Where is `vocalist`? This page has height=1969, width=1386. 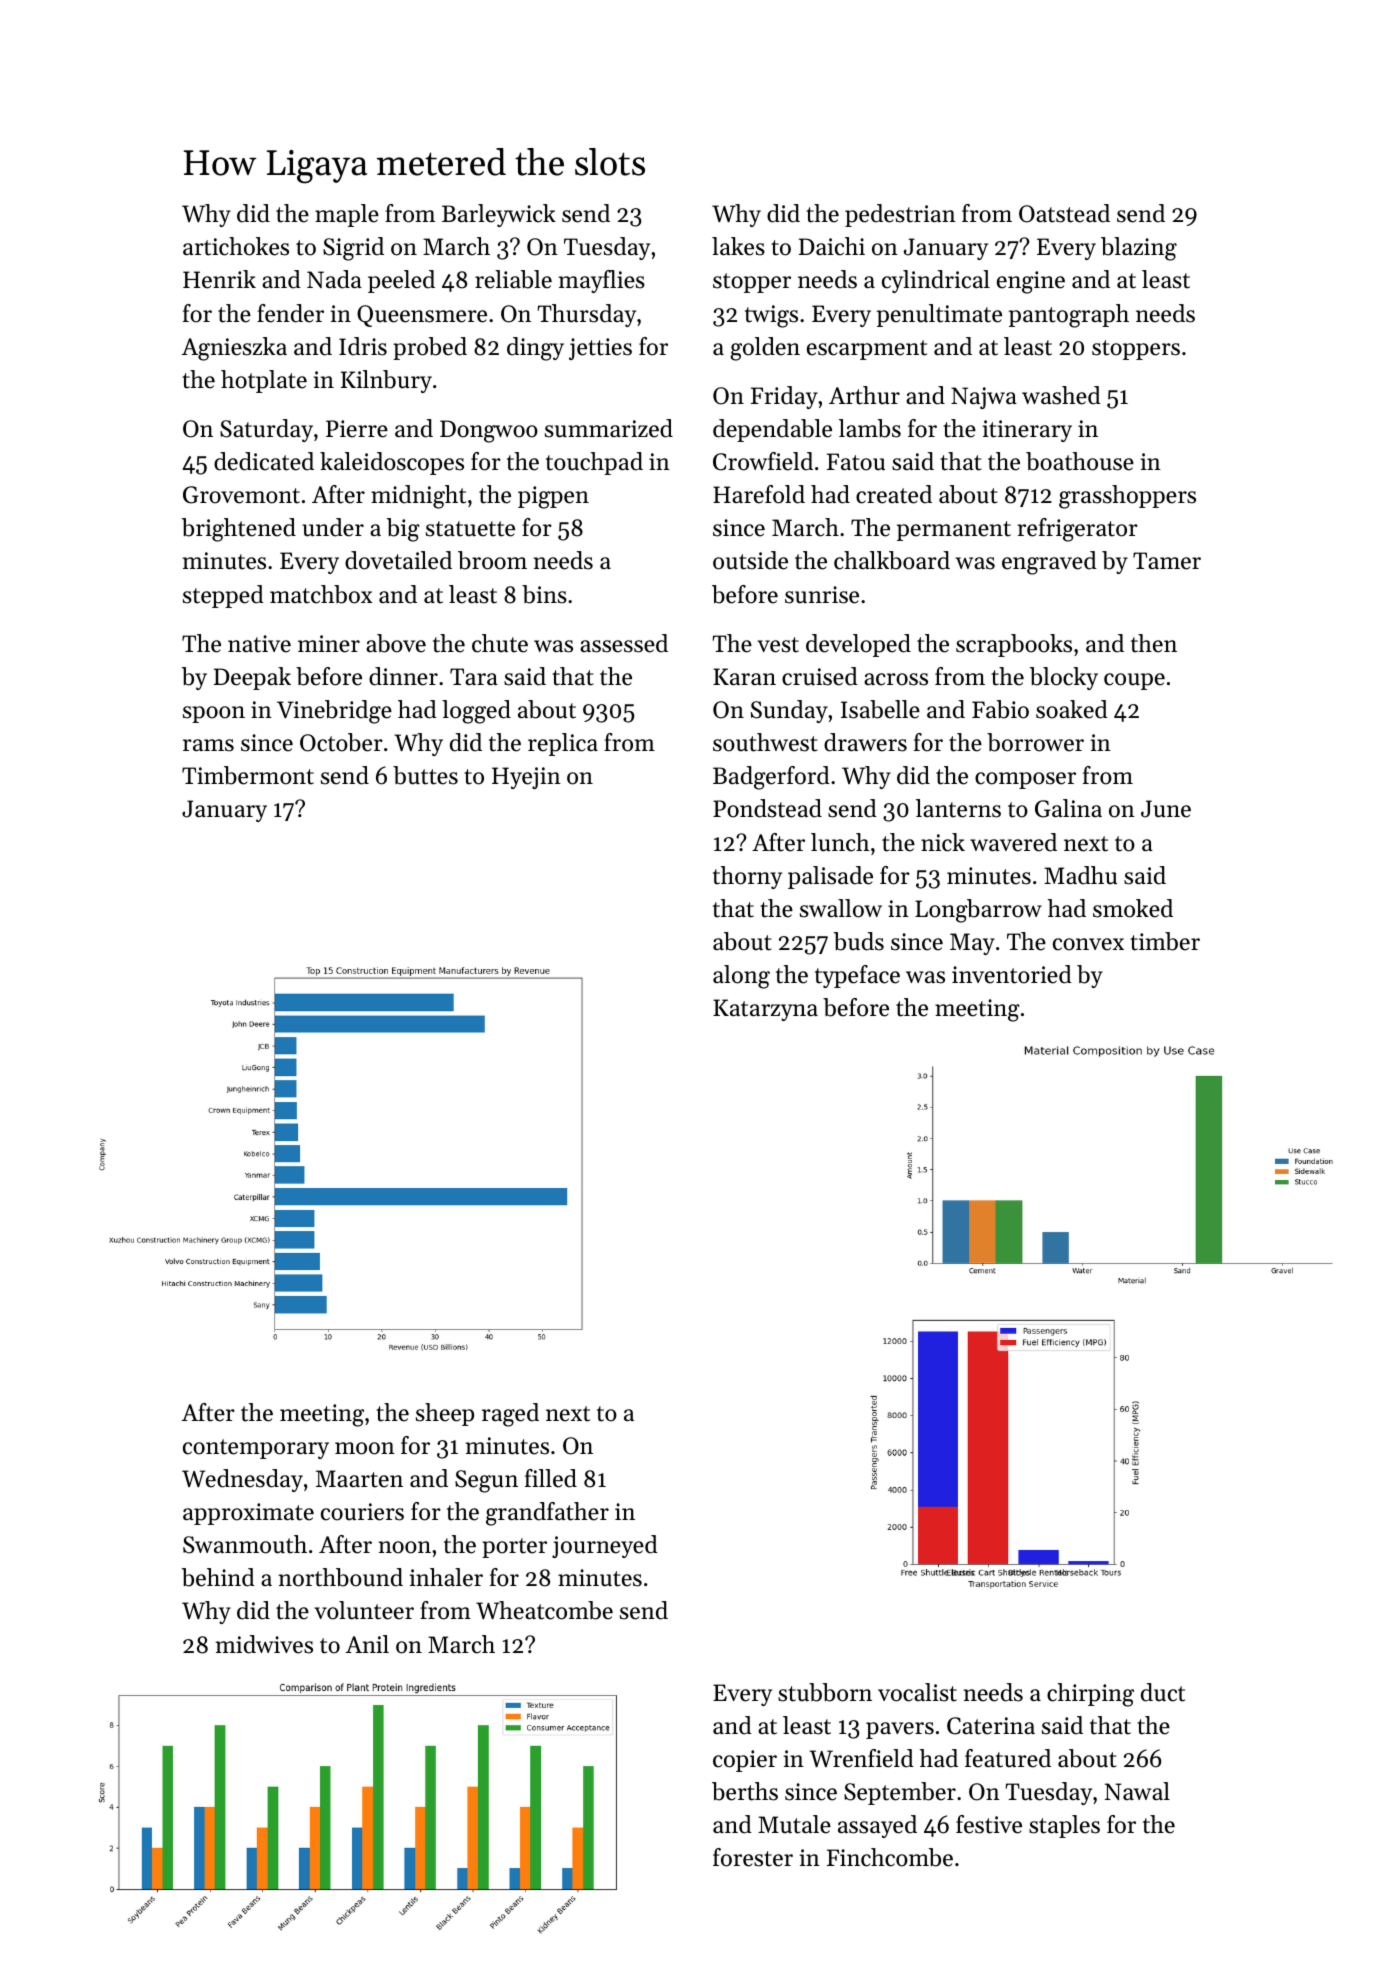 vocalist is located at coordinates (917, 1692).
